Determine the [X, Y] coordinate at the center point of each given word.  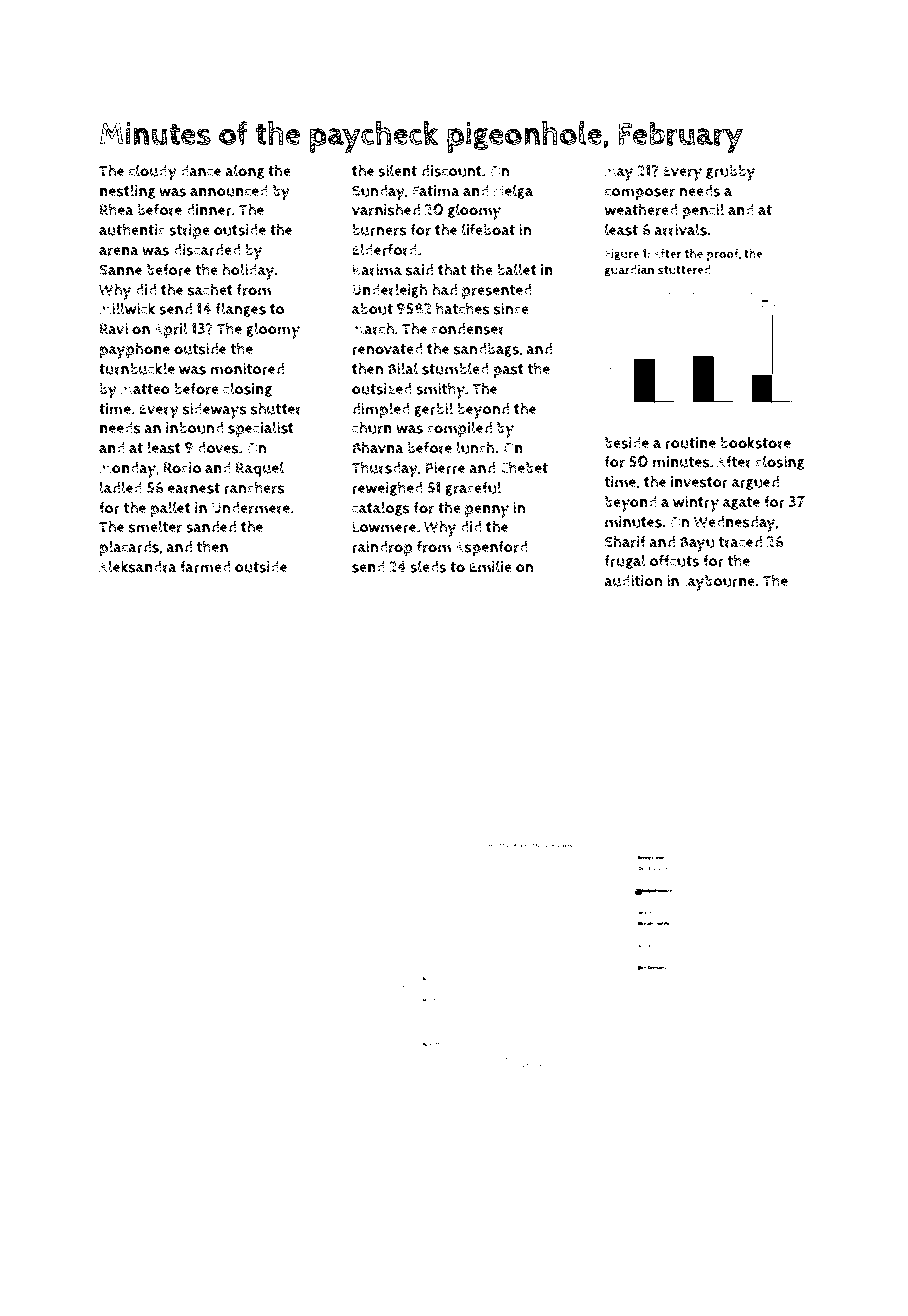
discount [451, 171]
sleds [428, 566]
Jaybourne [719, 583]
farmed [205, 566]
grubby [730, 173]
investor [699, 482]
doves [218, 448]
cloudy [153, 172]
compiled [459, 429]
